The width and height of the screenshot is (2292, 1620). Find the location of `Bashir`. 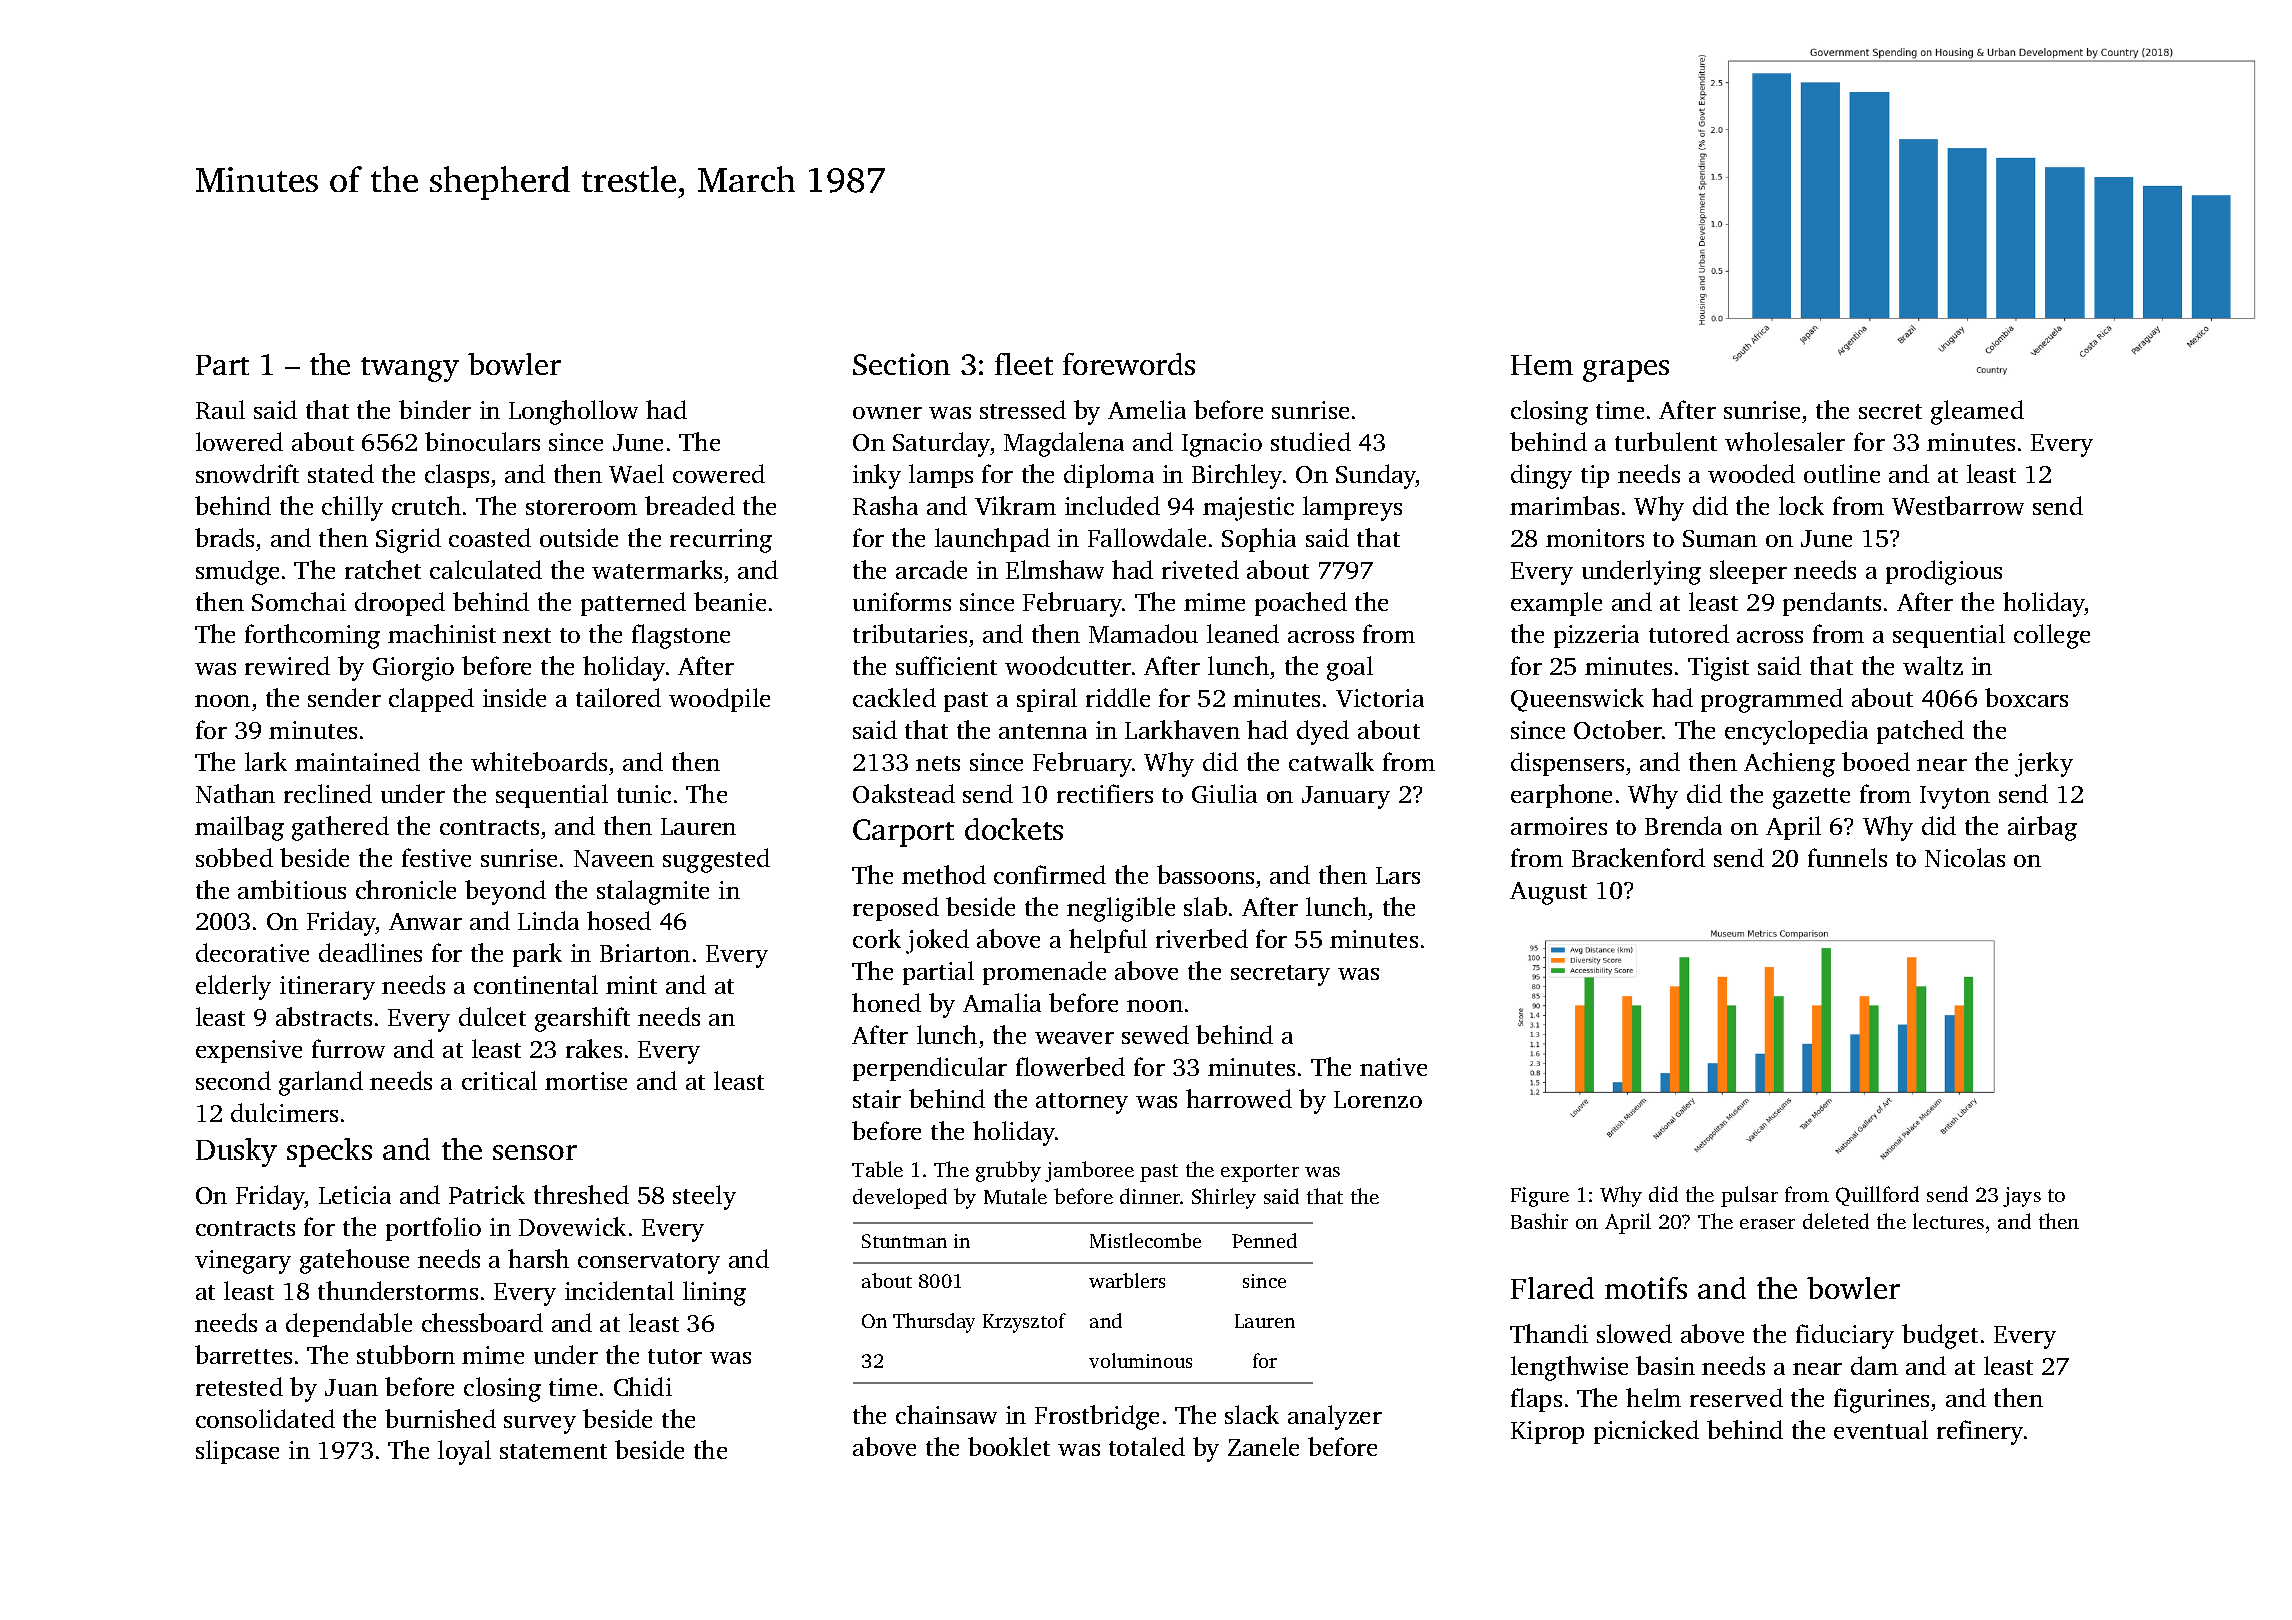

Bashir is located at coordinates (1539, 1221).
